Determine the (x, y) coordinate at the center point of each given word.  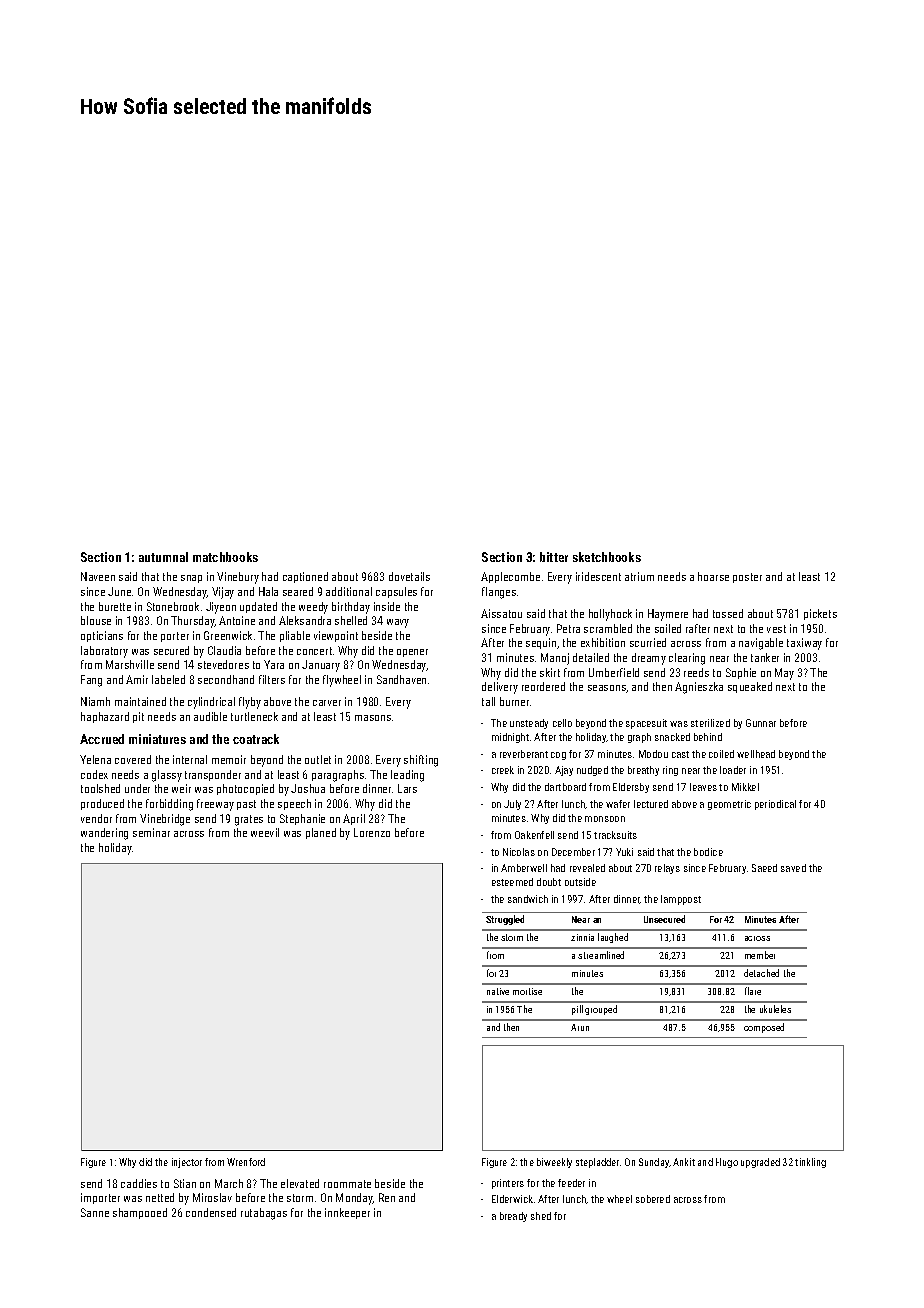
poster (747, 578)
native (498, 991)
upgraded (760, 1163)
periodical (775, 805)
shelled (351, 620)
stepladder (597, 1163)
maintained (140, 701)
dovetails (409, 576)
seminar (151, 832)
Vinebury (238, 578)
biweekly (554, 1163)
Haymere (668, 615)
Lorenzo (372, 832)
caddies (139, 1183)
